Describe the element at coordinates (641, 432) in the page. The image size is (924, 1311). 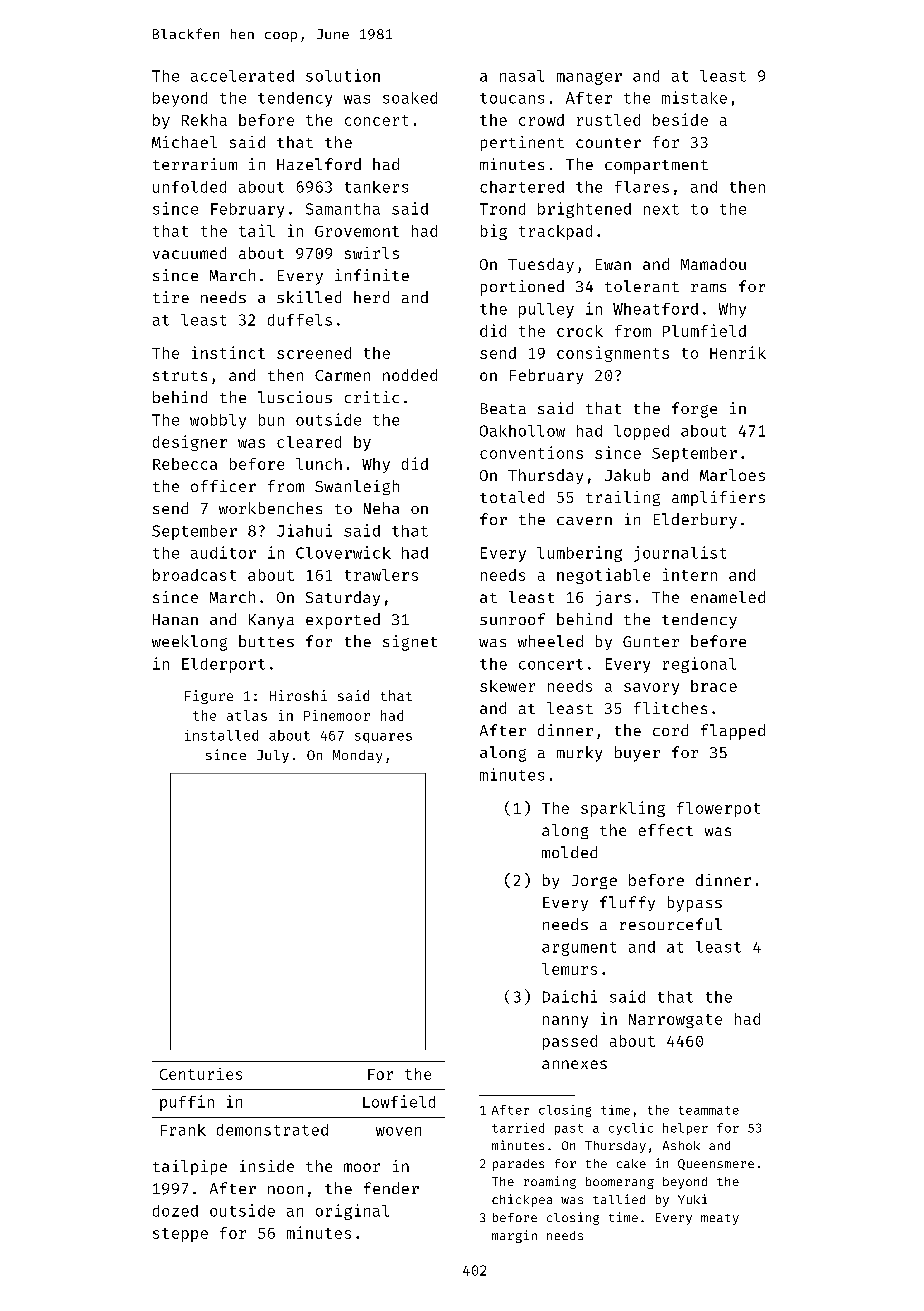
I see `lopped` at that location.
